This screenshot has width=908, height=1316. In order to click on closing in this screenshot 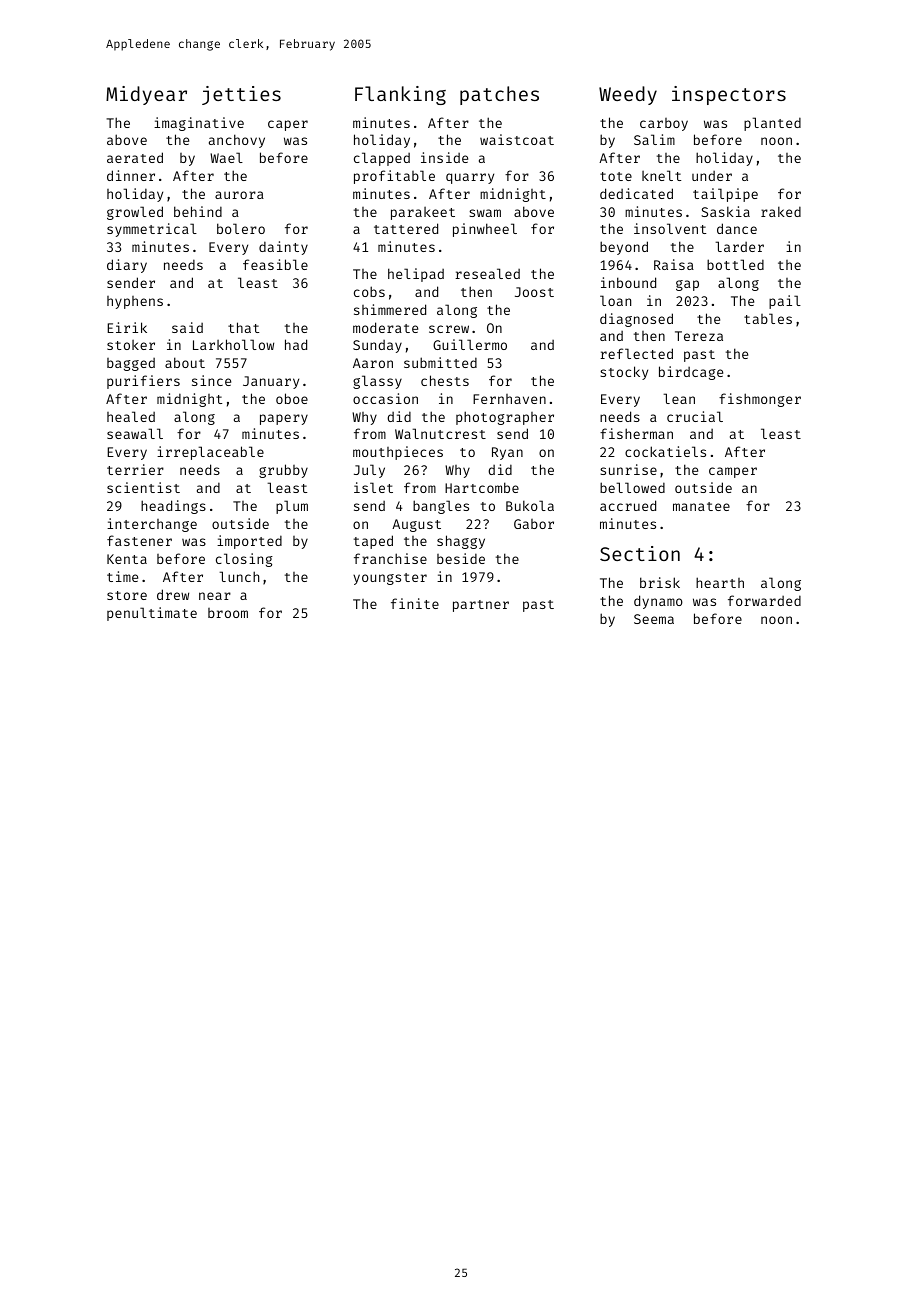, I will do `click(244, 560)`.
